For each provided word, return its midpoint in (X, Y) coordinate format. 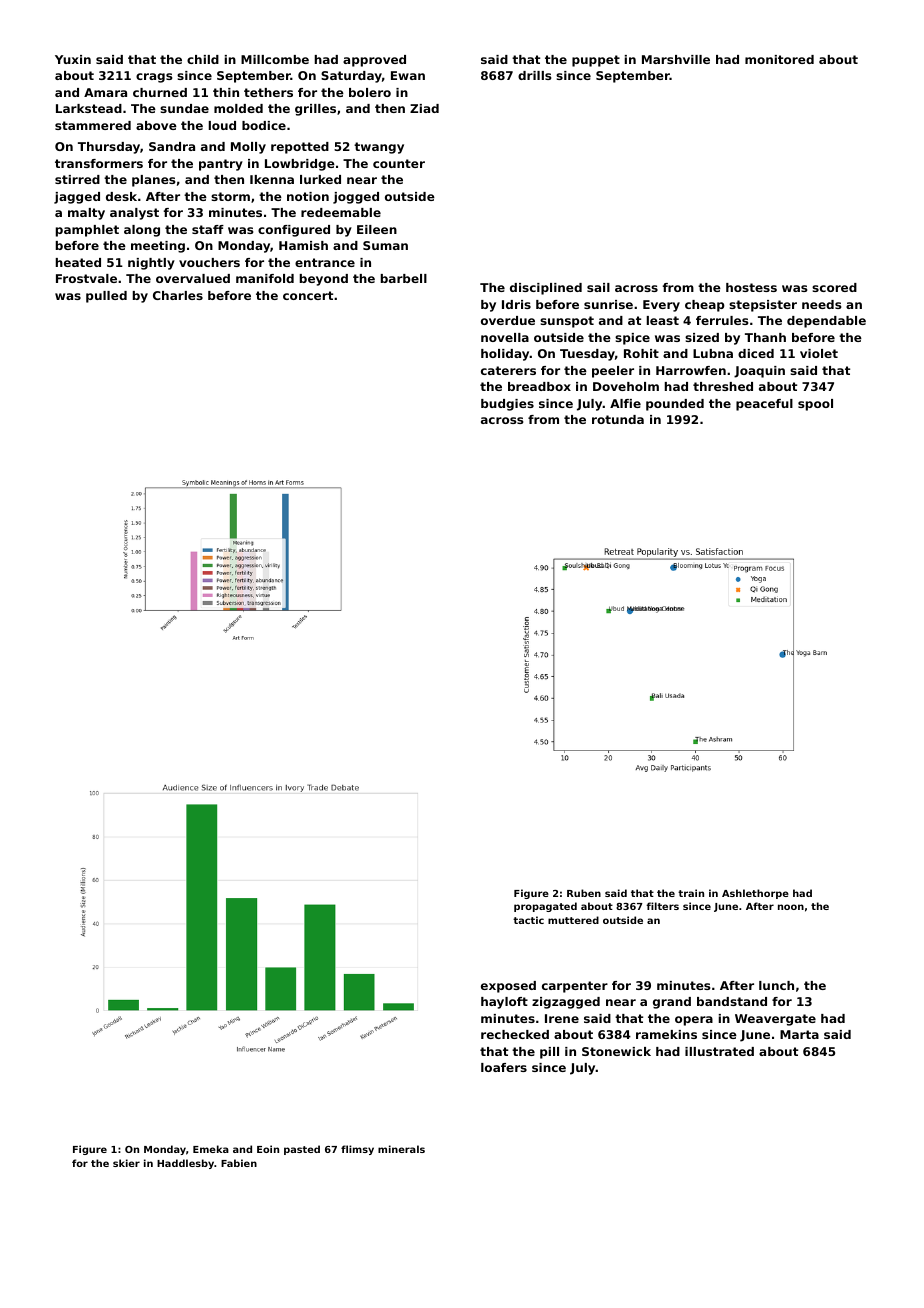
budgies (507, 405)
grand (672, 1003)
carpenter (575, 987)
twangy (379, 148)
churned (160, 92)
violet (819, 353)
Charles (178, 295)
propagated (545, 907)
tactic (528, 920)
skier (126, 1163)
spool (815, 405)
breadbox (539, 386)
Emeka (211, 1149)
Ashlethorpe (755, 894)
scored (834, 287)
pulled (106, 297)
